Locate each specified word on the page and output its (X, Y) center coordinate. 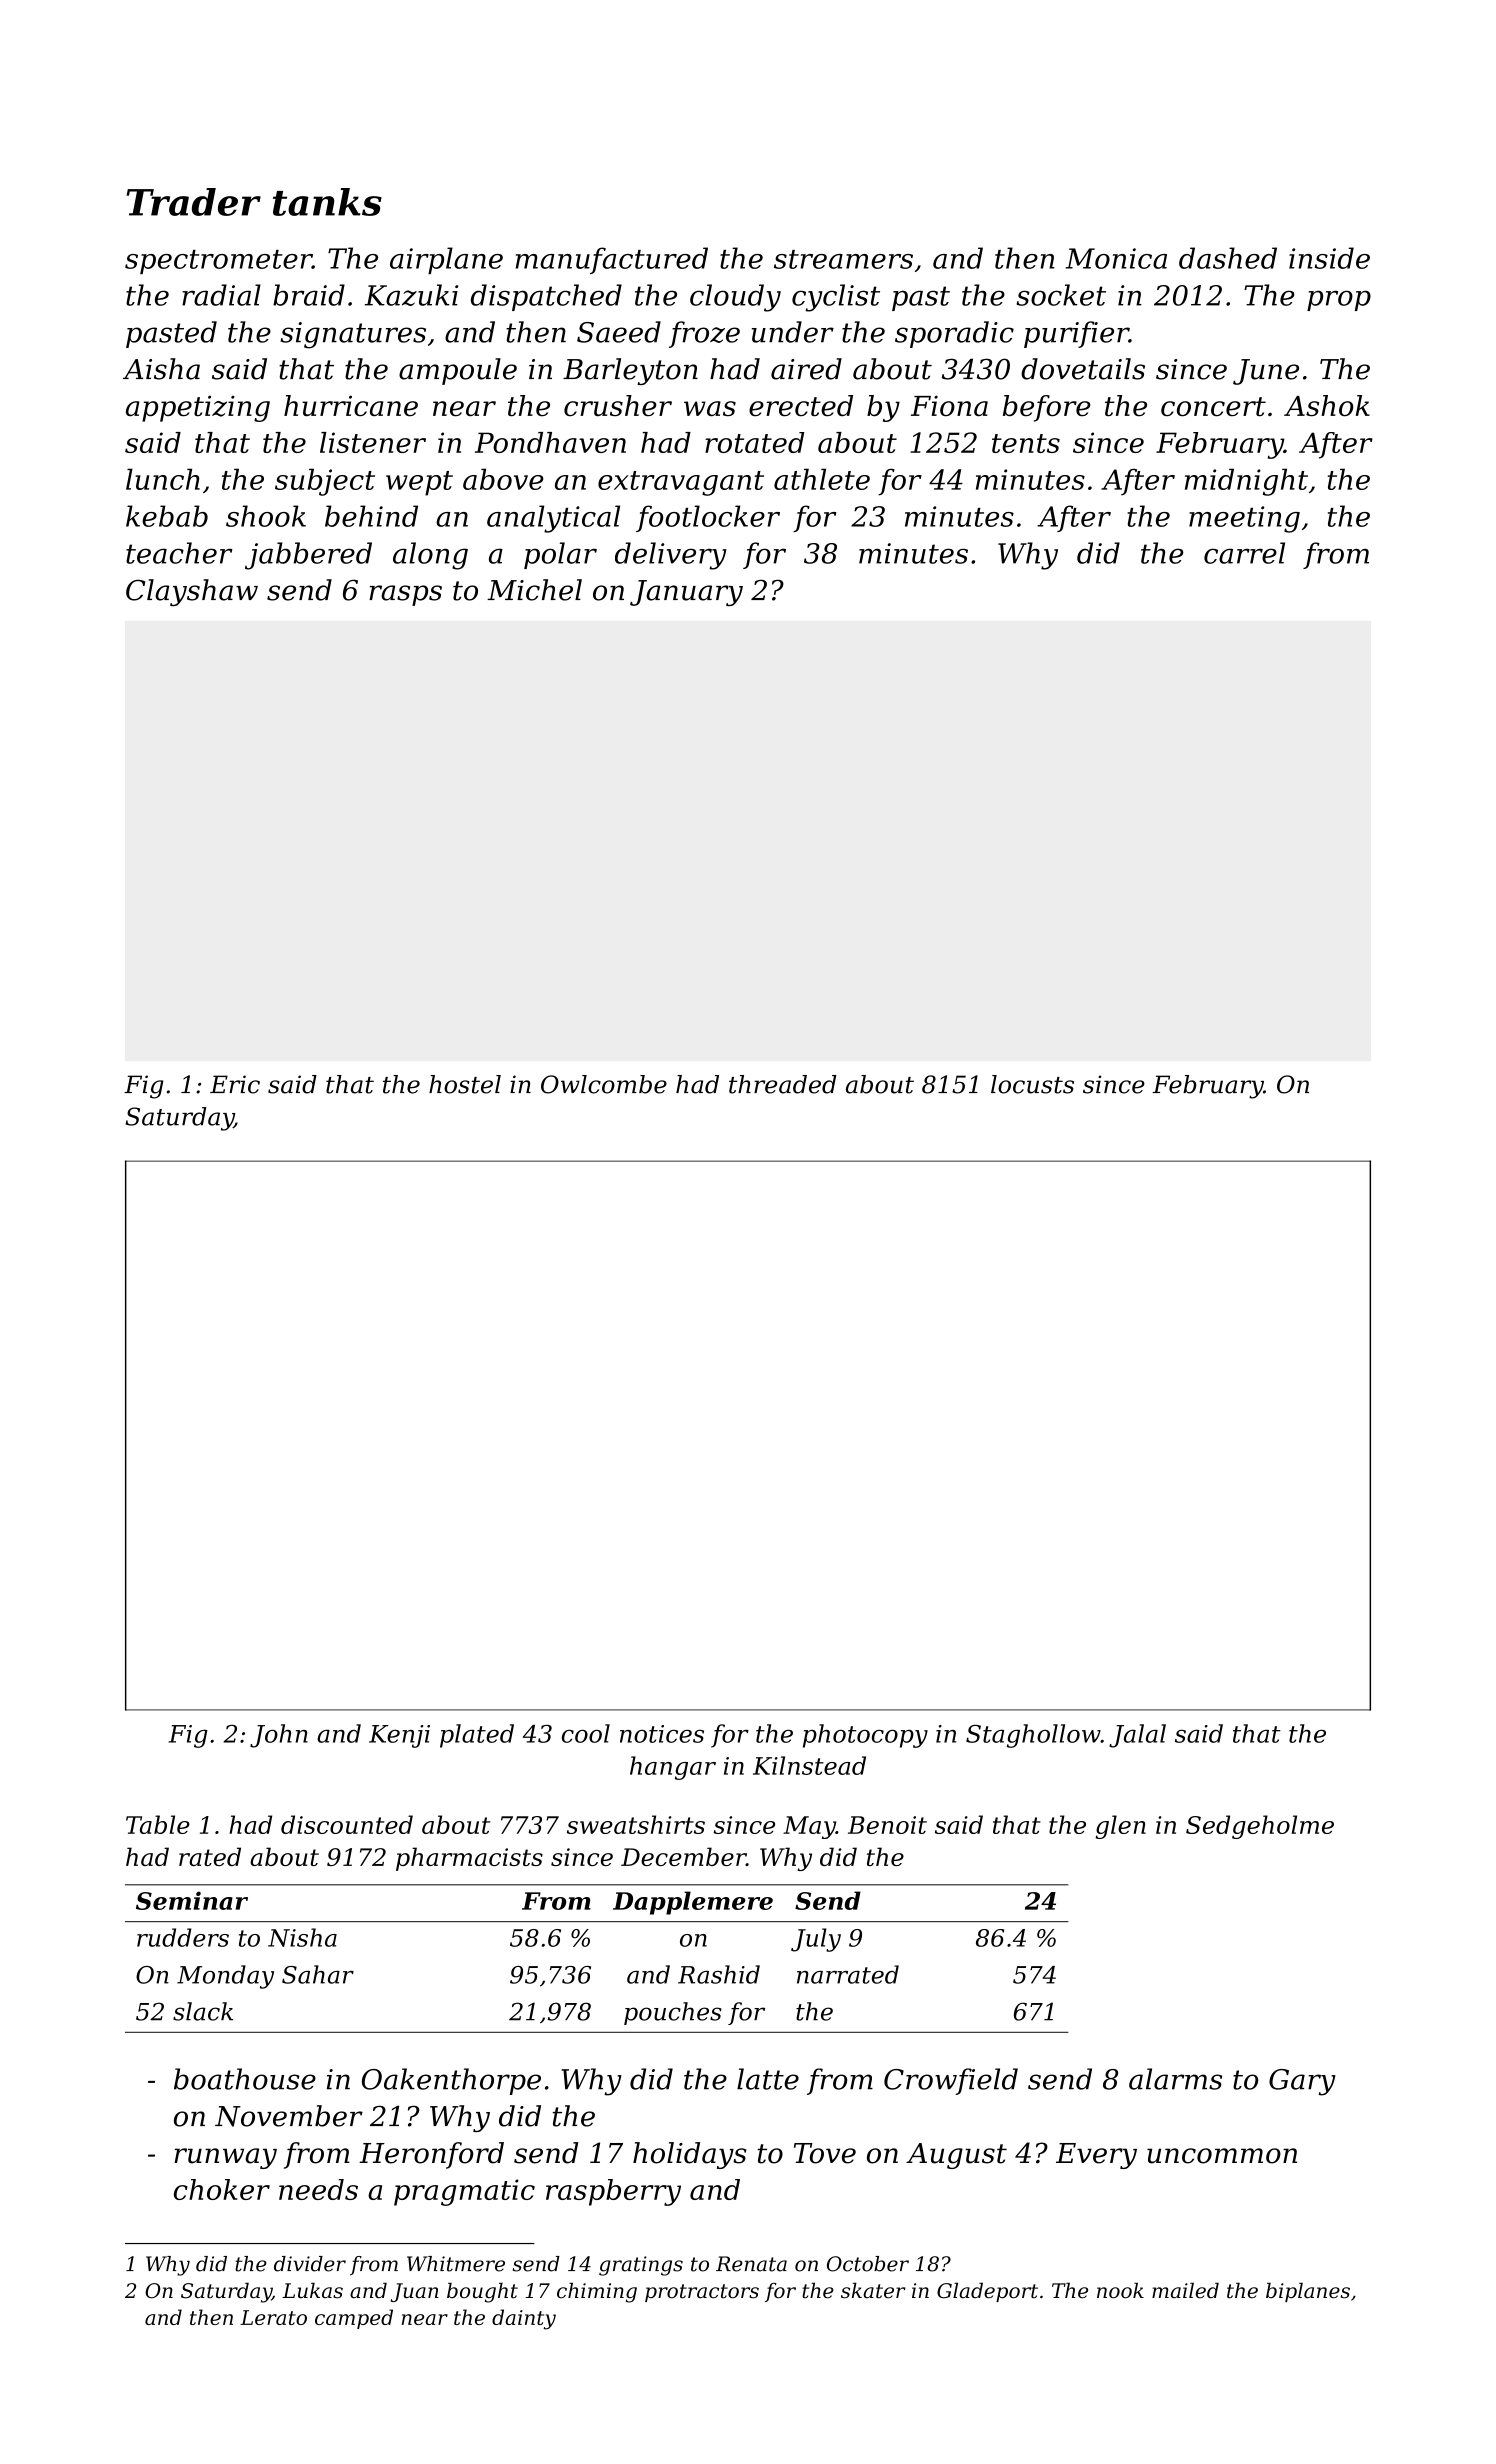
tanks (327, 202)
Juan (415, 2292)
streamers (843, 259)
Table (158, 1824)
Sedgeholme (1260, 1827)
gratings (641, 2266)
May (809, 1827)
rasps (405, 595)
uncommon (1222, 2156)
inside (1329, 258)
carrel (1244, 553)
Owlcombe (604, 1084)
